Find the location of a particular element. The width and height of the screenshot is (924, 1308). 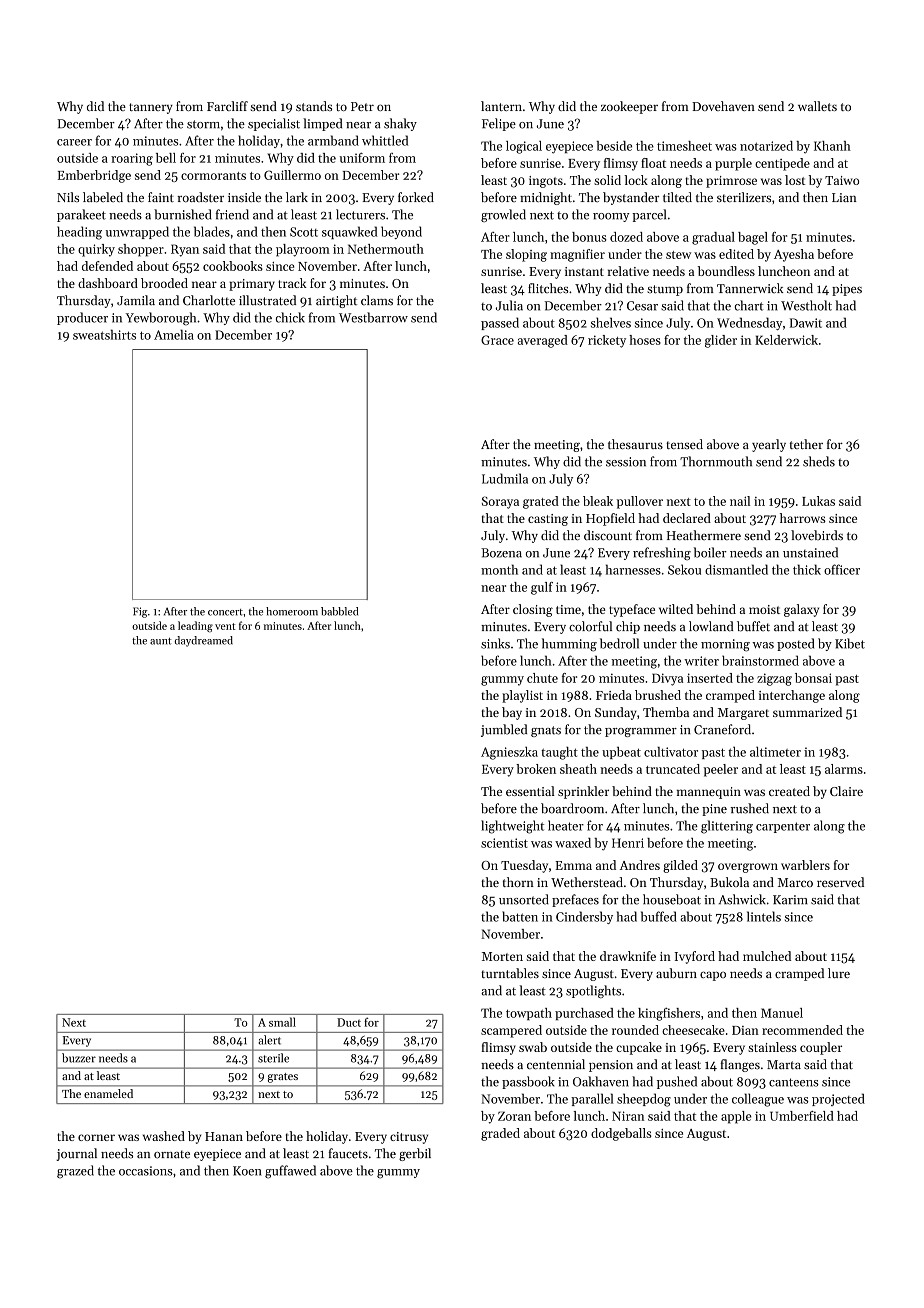

centipede is located at coordinates (782, 164).
